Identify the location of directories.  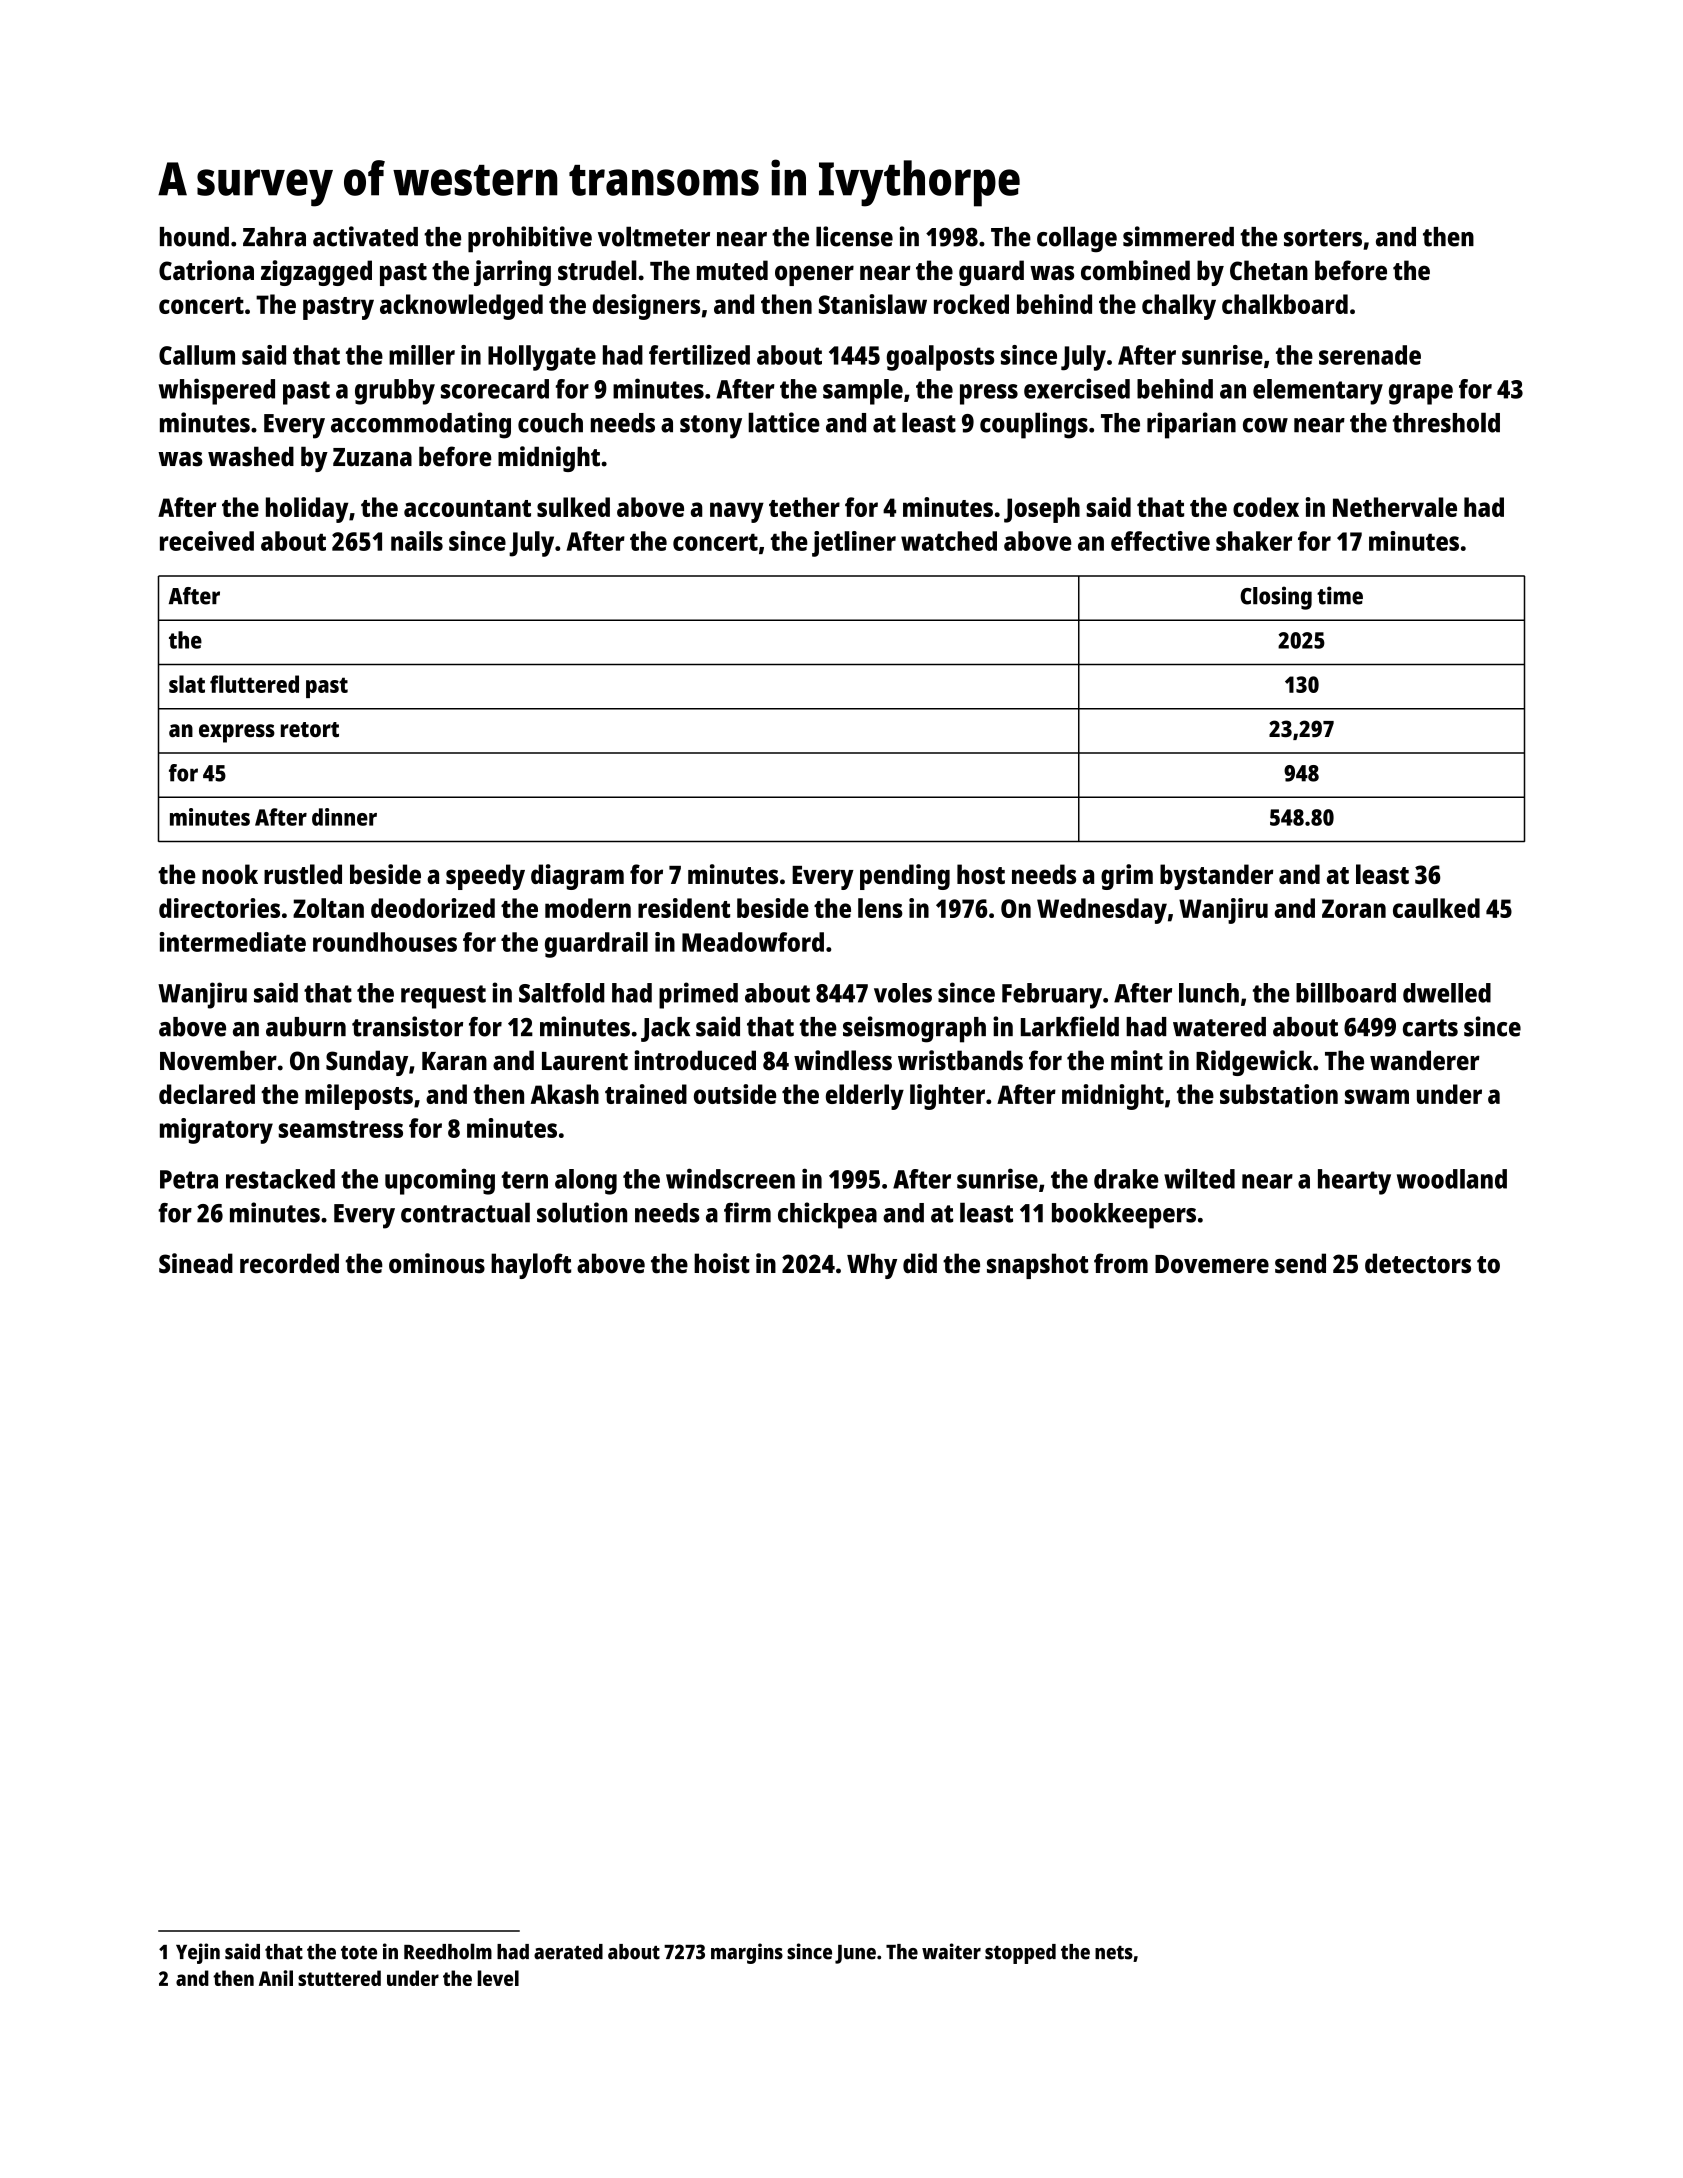
(219, 908).
